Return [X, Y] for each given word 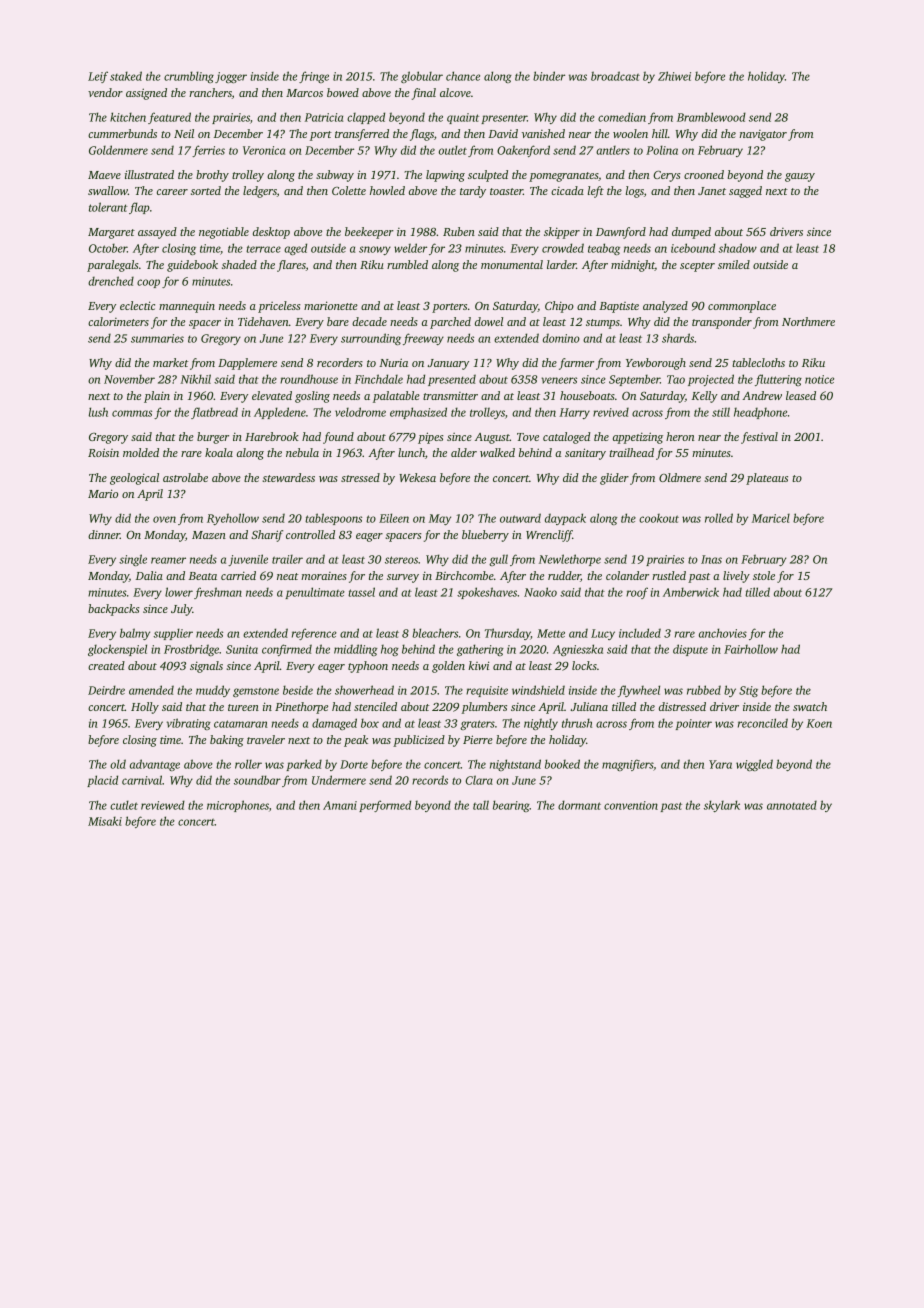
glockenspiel [117, 650]
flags [422, 135]
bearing [511, 806]
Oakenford [523, 151]
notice [819, 379]
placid [102, 781]
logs [635, 192]
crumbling [189, 77]
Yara [720, 764]
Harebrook [272, 436]
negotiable [224, 233]
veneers [559, 380]
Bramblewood [711, 117]
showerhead [364, 690]
